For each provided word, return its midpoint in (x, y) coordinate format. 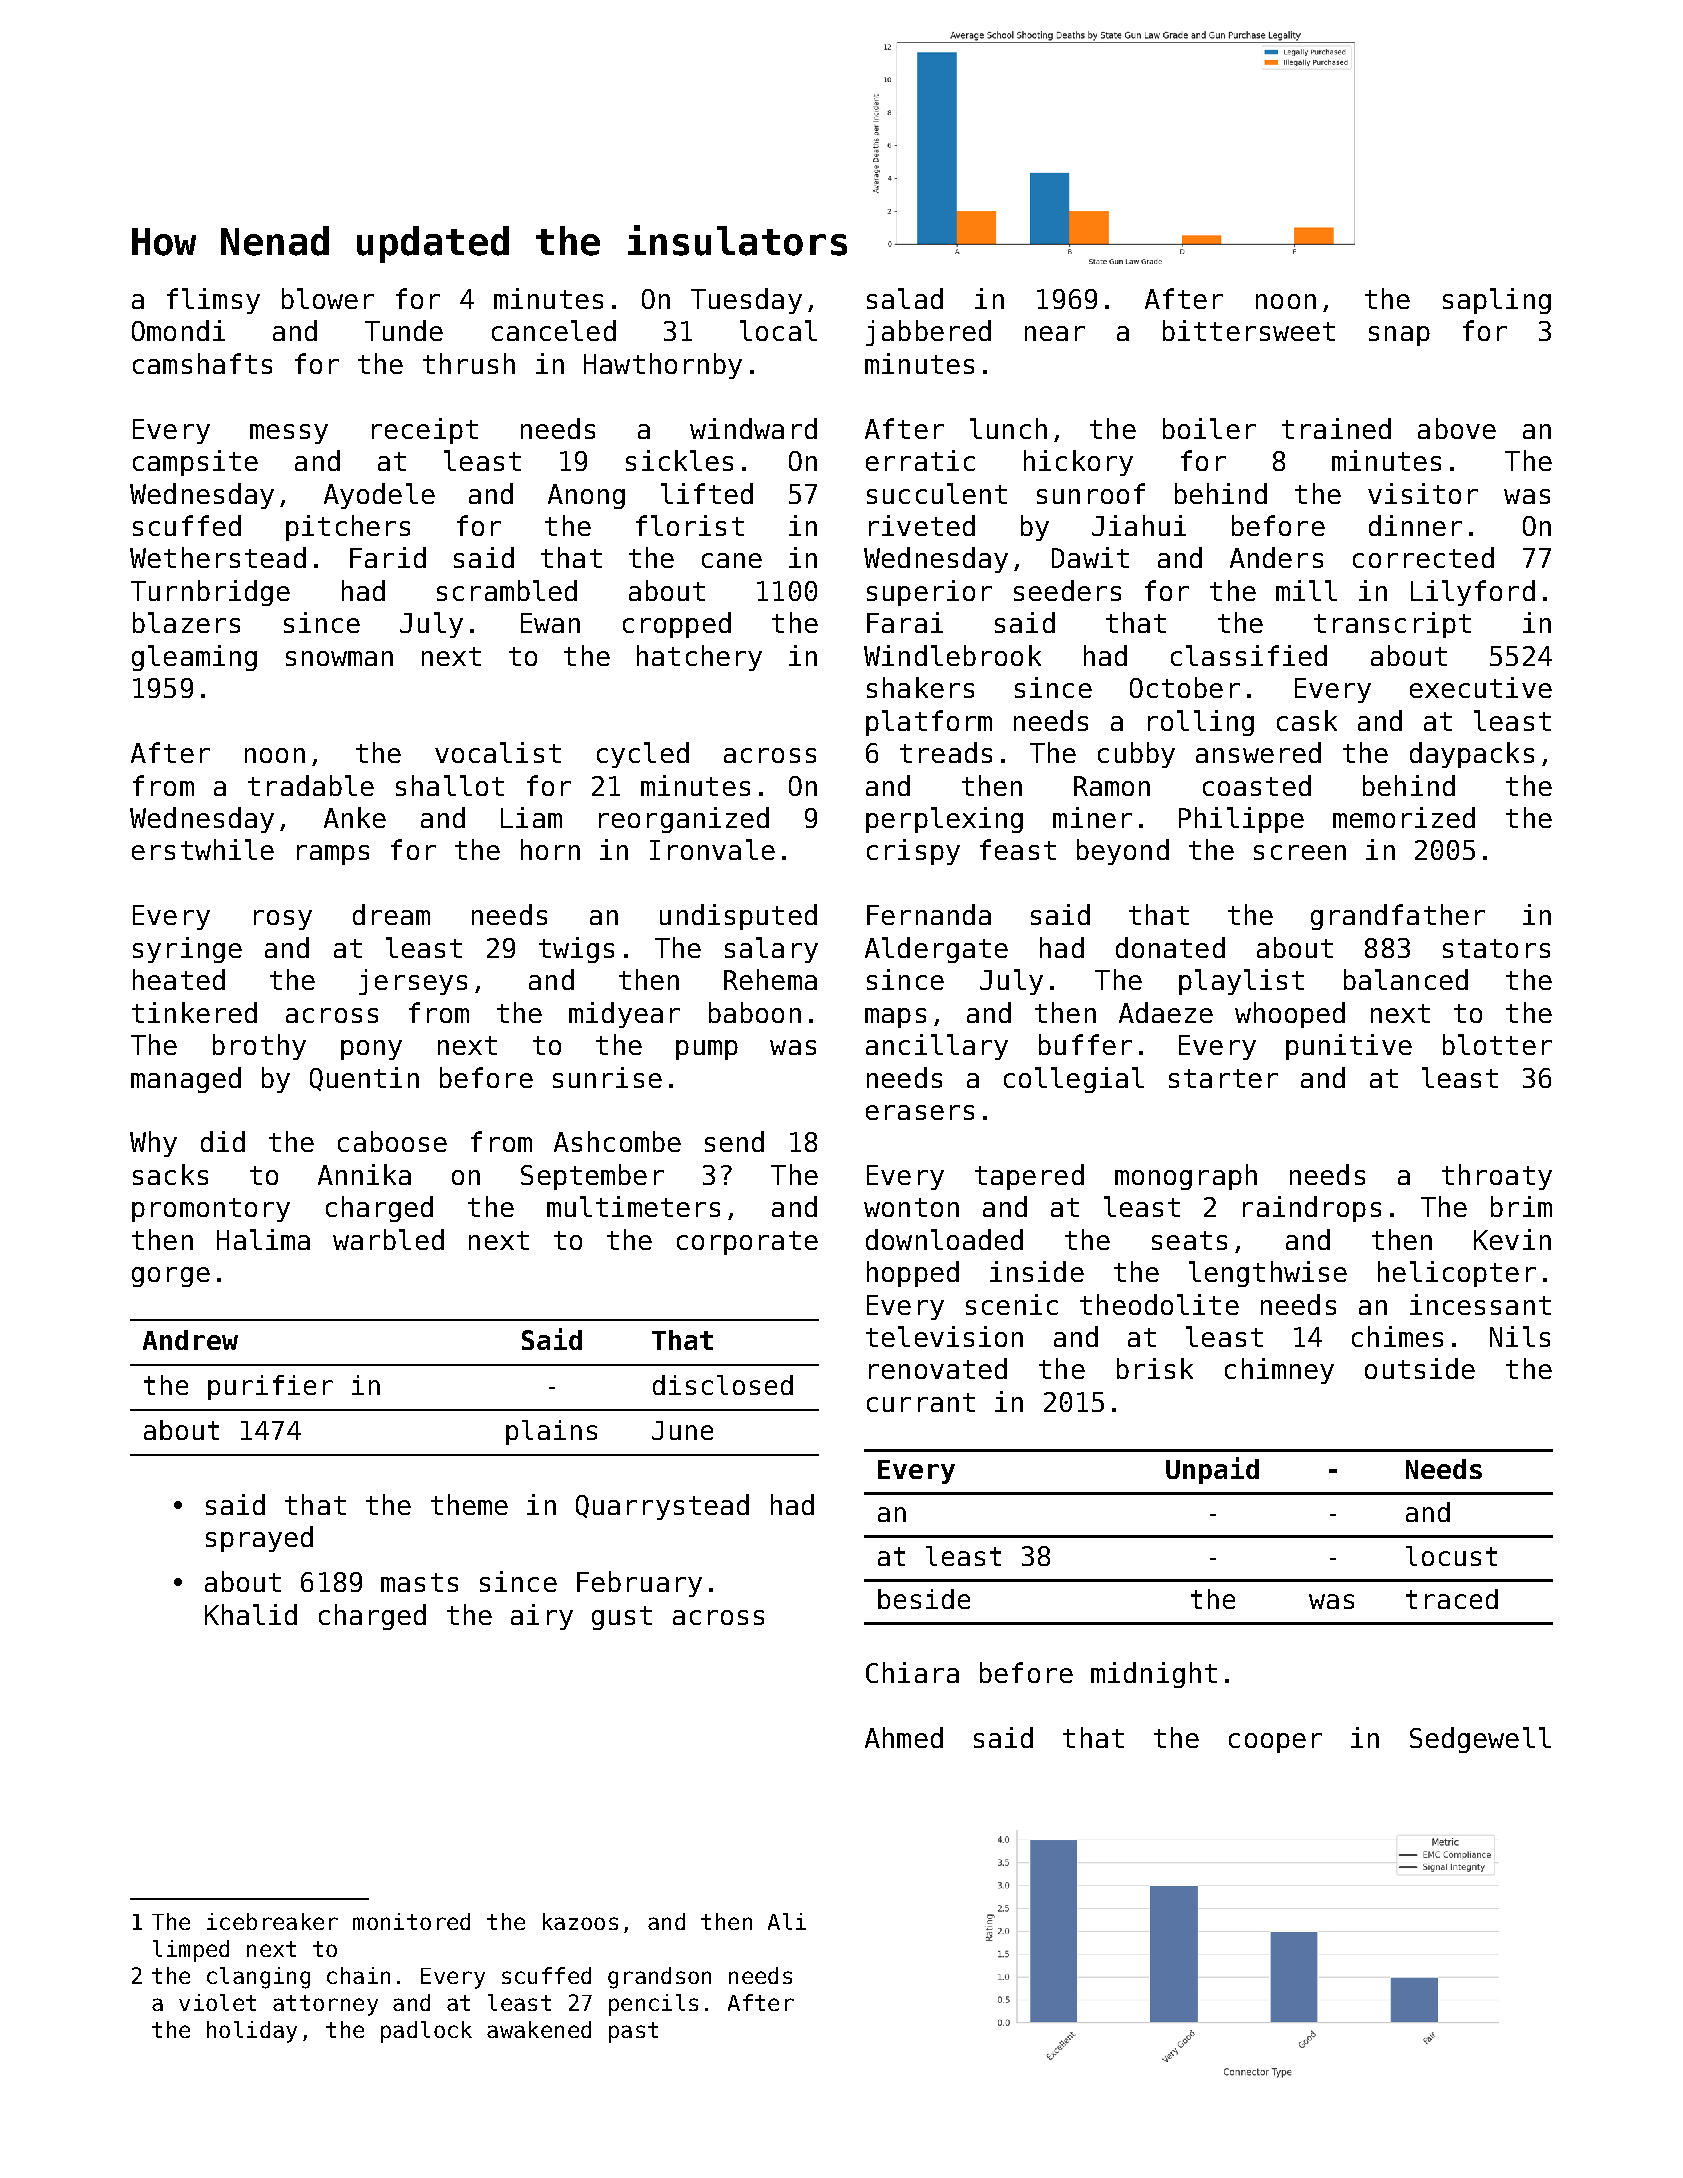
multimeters (633, 1206)
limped (191, 1951)
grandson (659, 1978)
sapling (1497, 301)
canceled (554, 330)
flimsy (213, 301)
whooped (1290, 1015)
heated (179, 979)
